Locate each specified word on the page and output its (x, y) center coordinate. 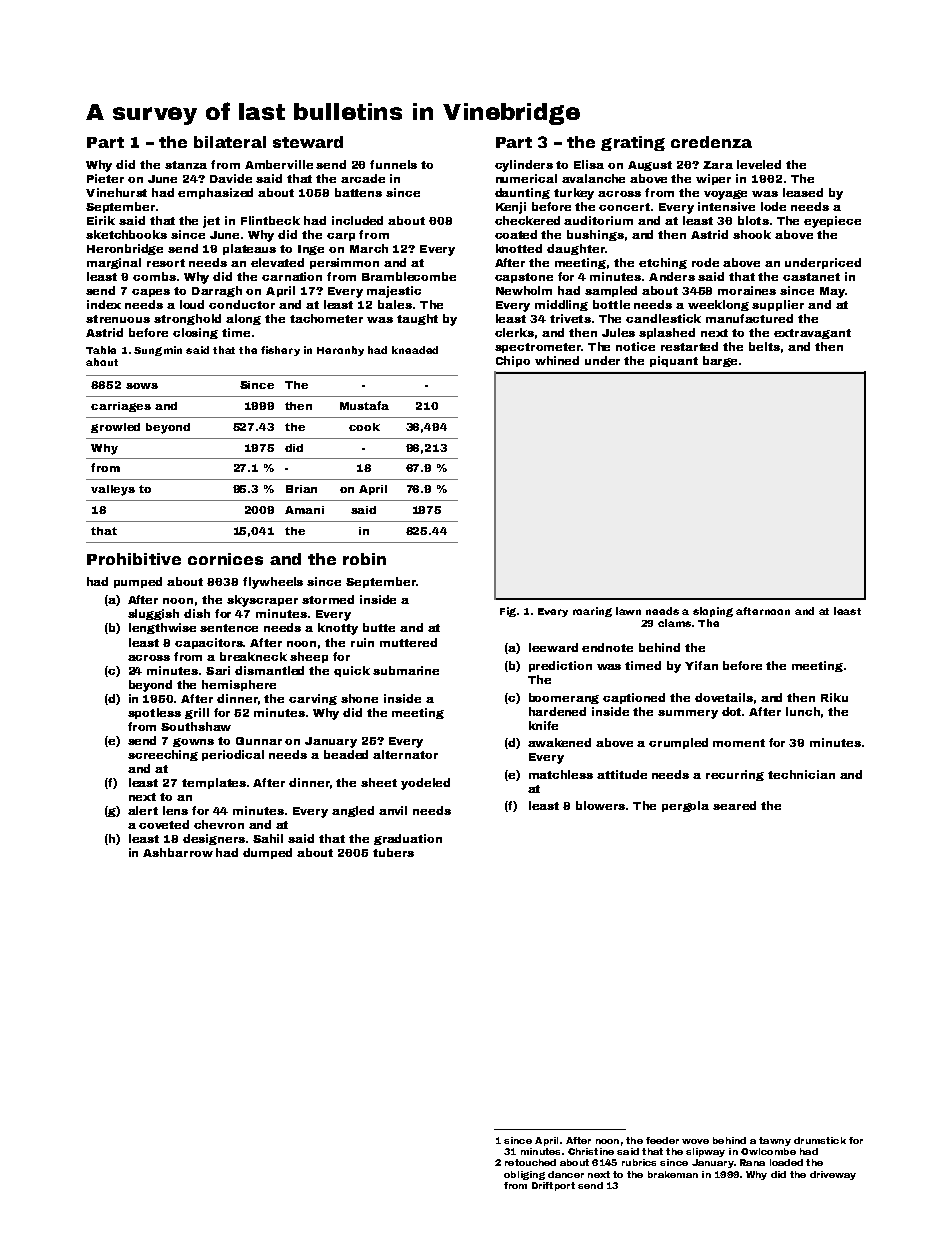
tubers (393, 852)
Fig (508, 612)
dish (197, 613)
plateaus (249, 249)
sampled (611, 291)
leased (803, 192)
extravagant (812, 334)
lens (175, 810)
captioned (634, 698)
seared (734, 805)
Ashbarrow (178, 852)
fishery (280, 351)
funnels (393, 164)
